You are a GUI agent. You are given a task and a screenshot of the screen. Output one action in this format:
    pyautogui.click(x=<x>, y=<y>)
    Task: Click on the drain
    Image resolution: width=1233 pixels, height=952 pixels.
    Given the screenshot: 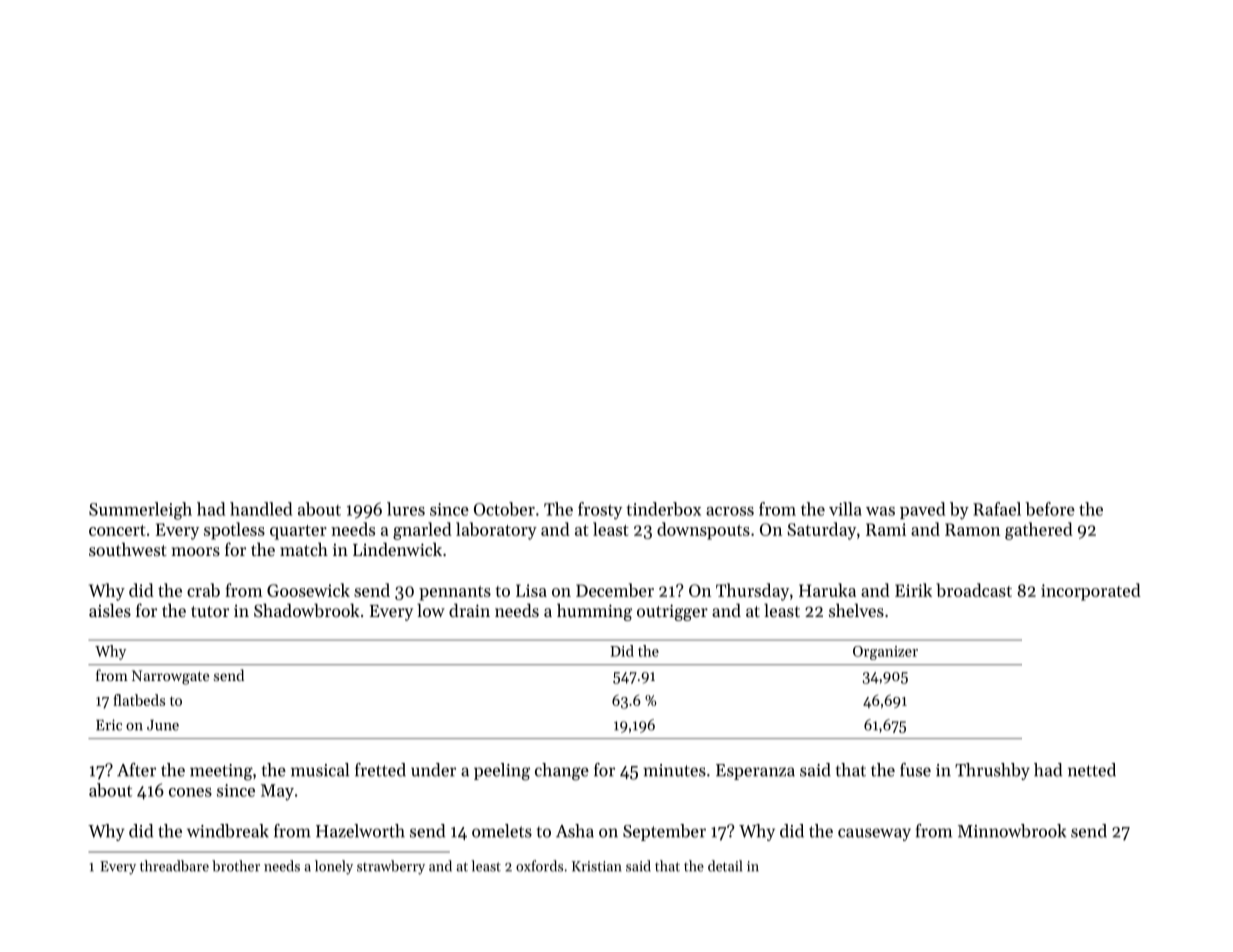 What is the action you would take?
    pyautogui.click(x=469, y=610)
